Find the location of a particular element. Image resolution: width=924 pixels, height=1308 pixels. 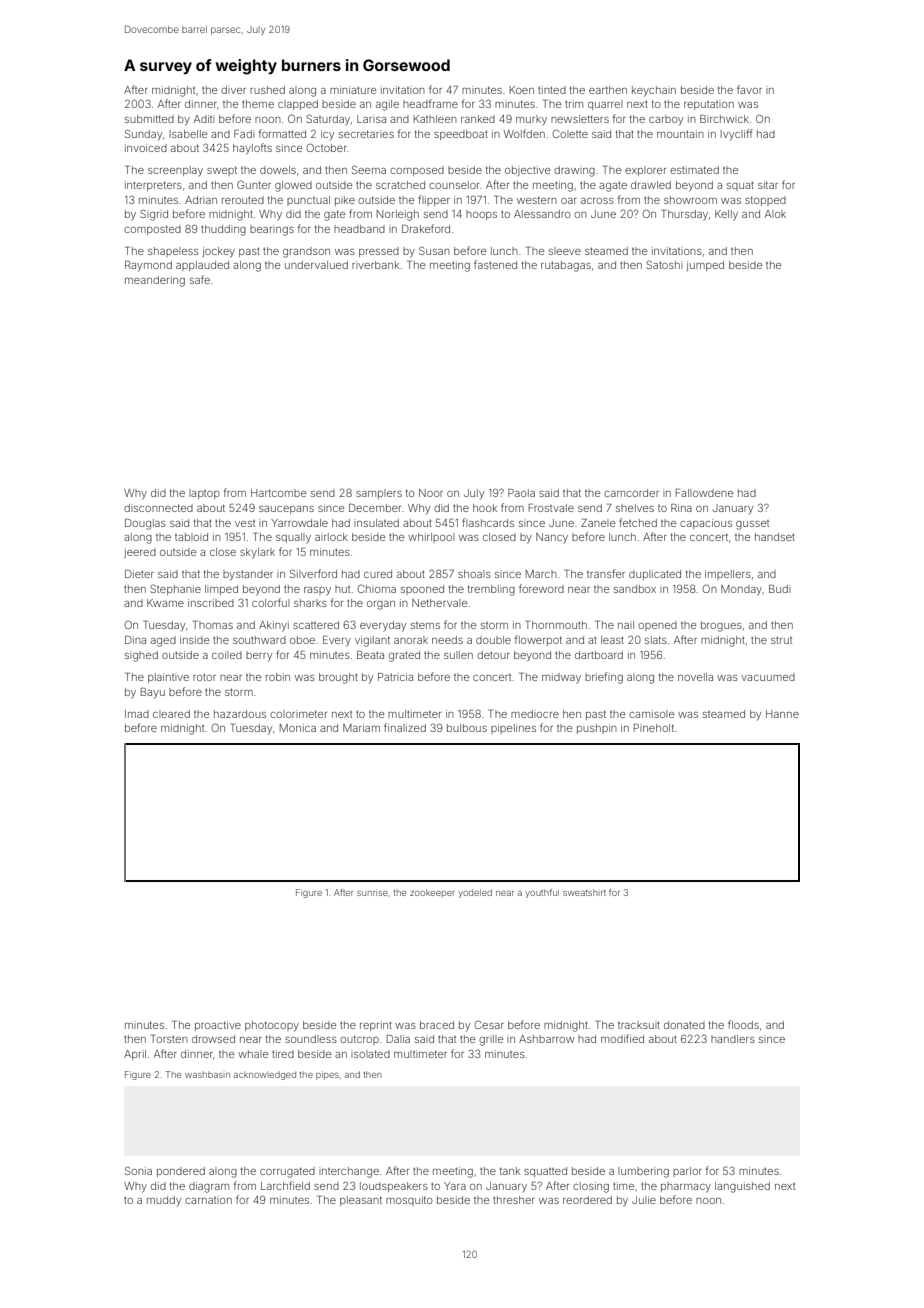

bystander is located at coordinates (248, 575).
